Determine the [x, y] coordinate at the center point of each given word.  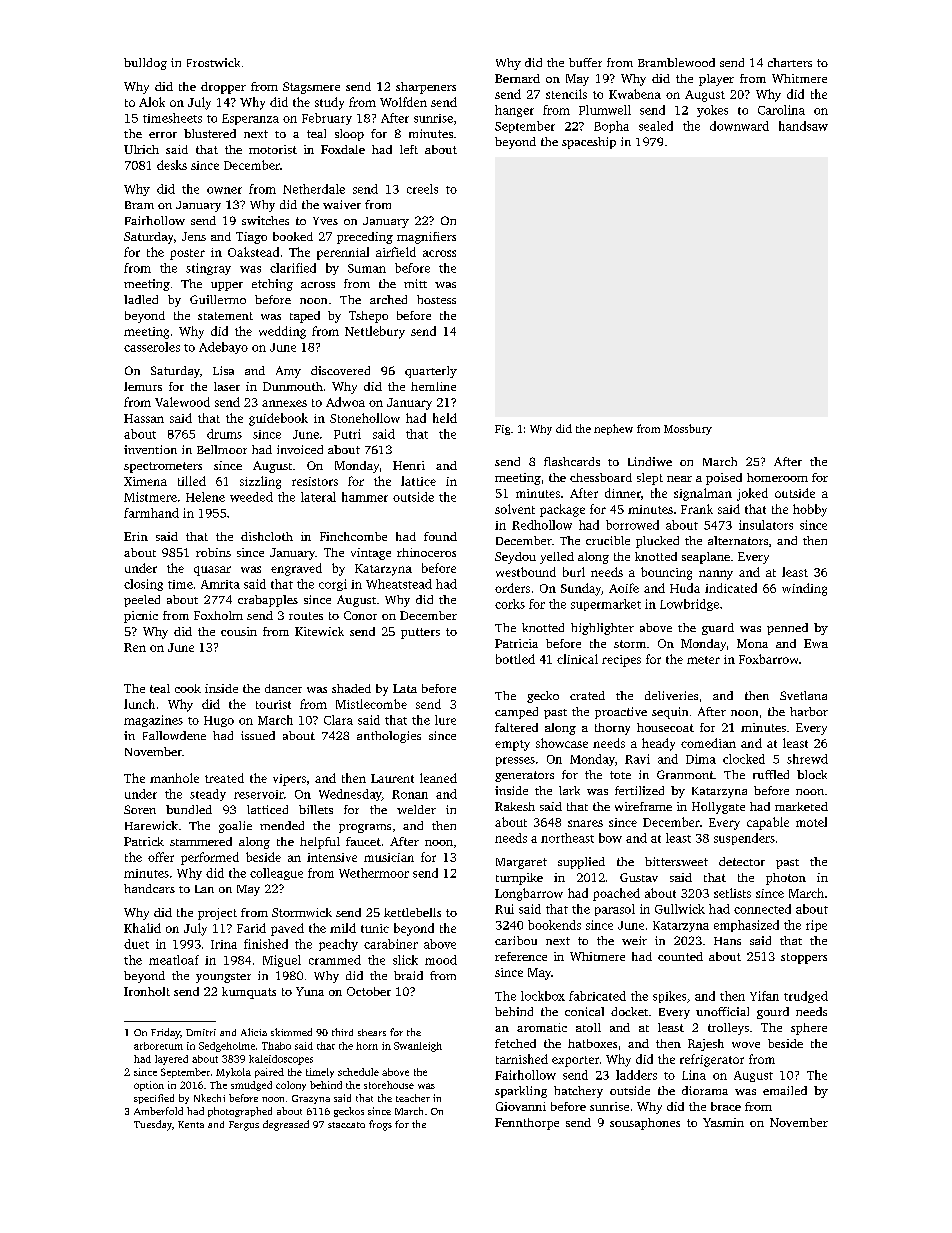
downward [739, 126]
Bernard [517, 78]
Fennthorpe [527, 1124]
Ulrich [141, 149]
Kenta [191, 1124]
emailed [785, 1090]
